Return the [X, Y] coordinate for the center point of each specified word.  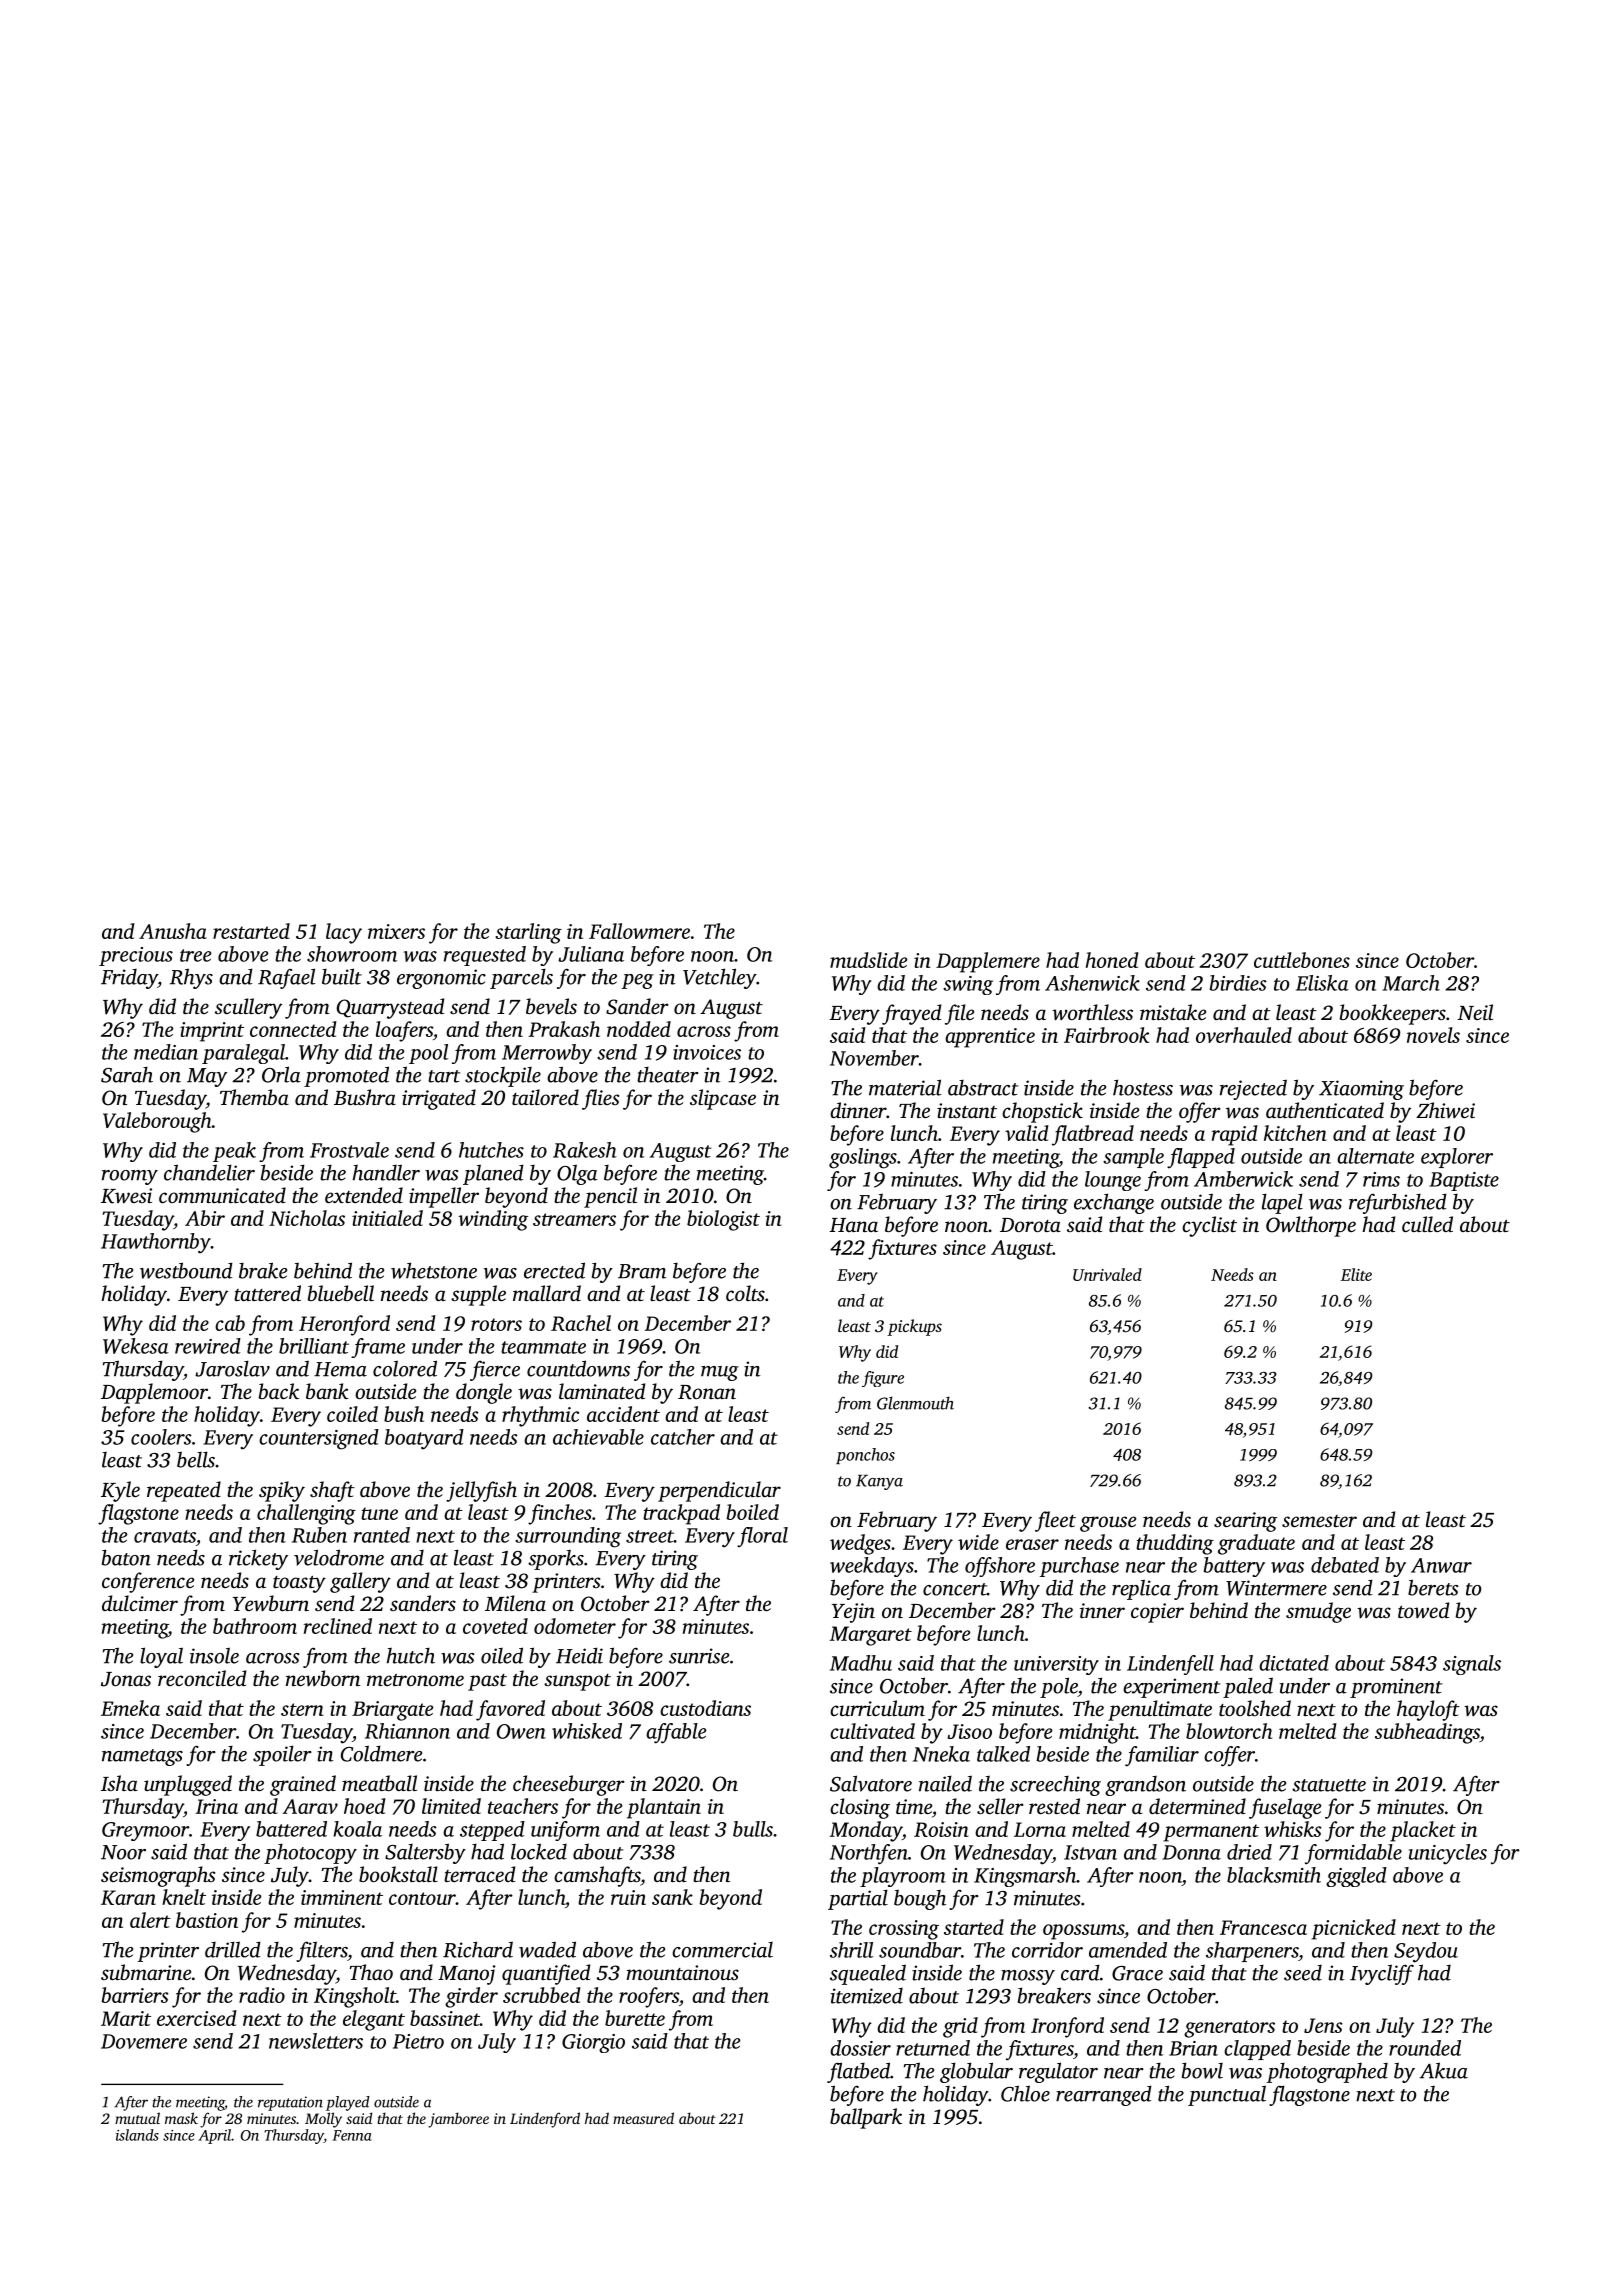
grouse [1108, 1524]
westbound [186, 1270]
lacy [344, 933]
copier [1157, 1613]
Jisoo [970, 1731]
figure [883, 1379]
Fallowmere [639, 931]
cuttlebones [1302, 960]
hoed [365, 1806]
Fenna [352, 2135]
